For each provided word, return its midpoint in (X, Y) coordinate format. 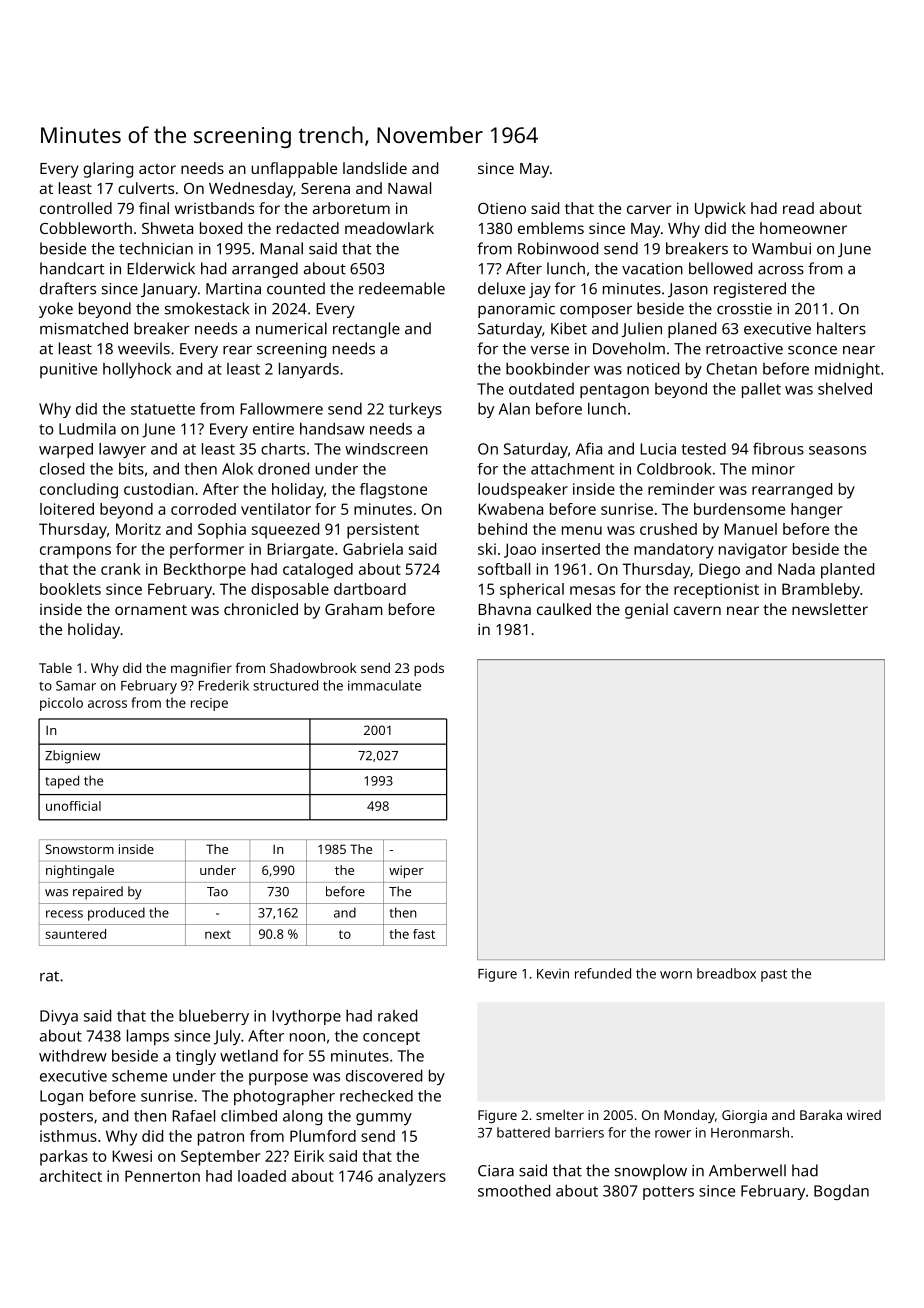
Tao (217, 892)
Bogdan (841, 1192)
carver (649, 209)
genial (646, 611)
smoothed (514, 1190)
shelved (845, 388)
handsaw (332, 428)
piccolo (61, 704)
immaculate (384, 685)
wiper (406, 871)
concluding (79, 491)
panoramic (516, 310)
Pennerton (162, 1176)
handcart (72, 268)
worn (676, 975)
